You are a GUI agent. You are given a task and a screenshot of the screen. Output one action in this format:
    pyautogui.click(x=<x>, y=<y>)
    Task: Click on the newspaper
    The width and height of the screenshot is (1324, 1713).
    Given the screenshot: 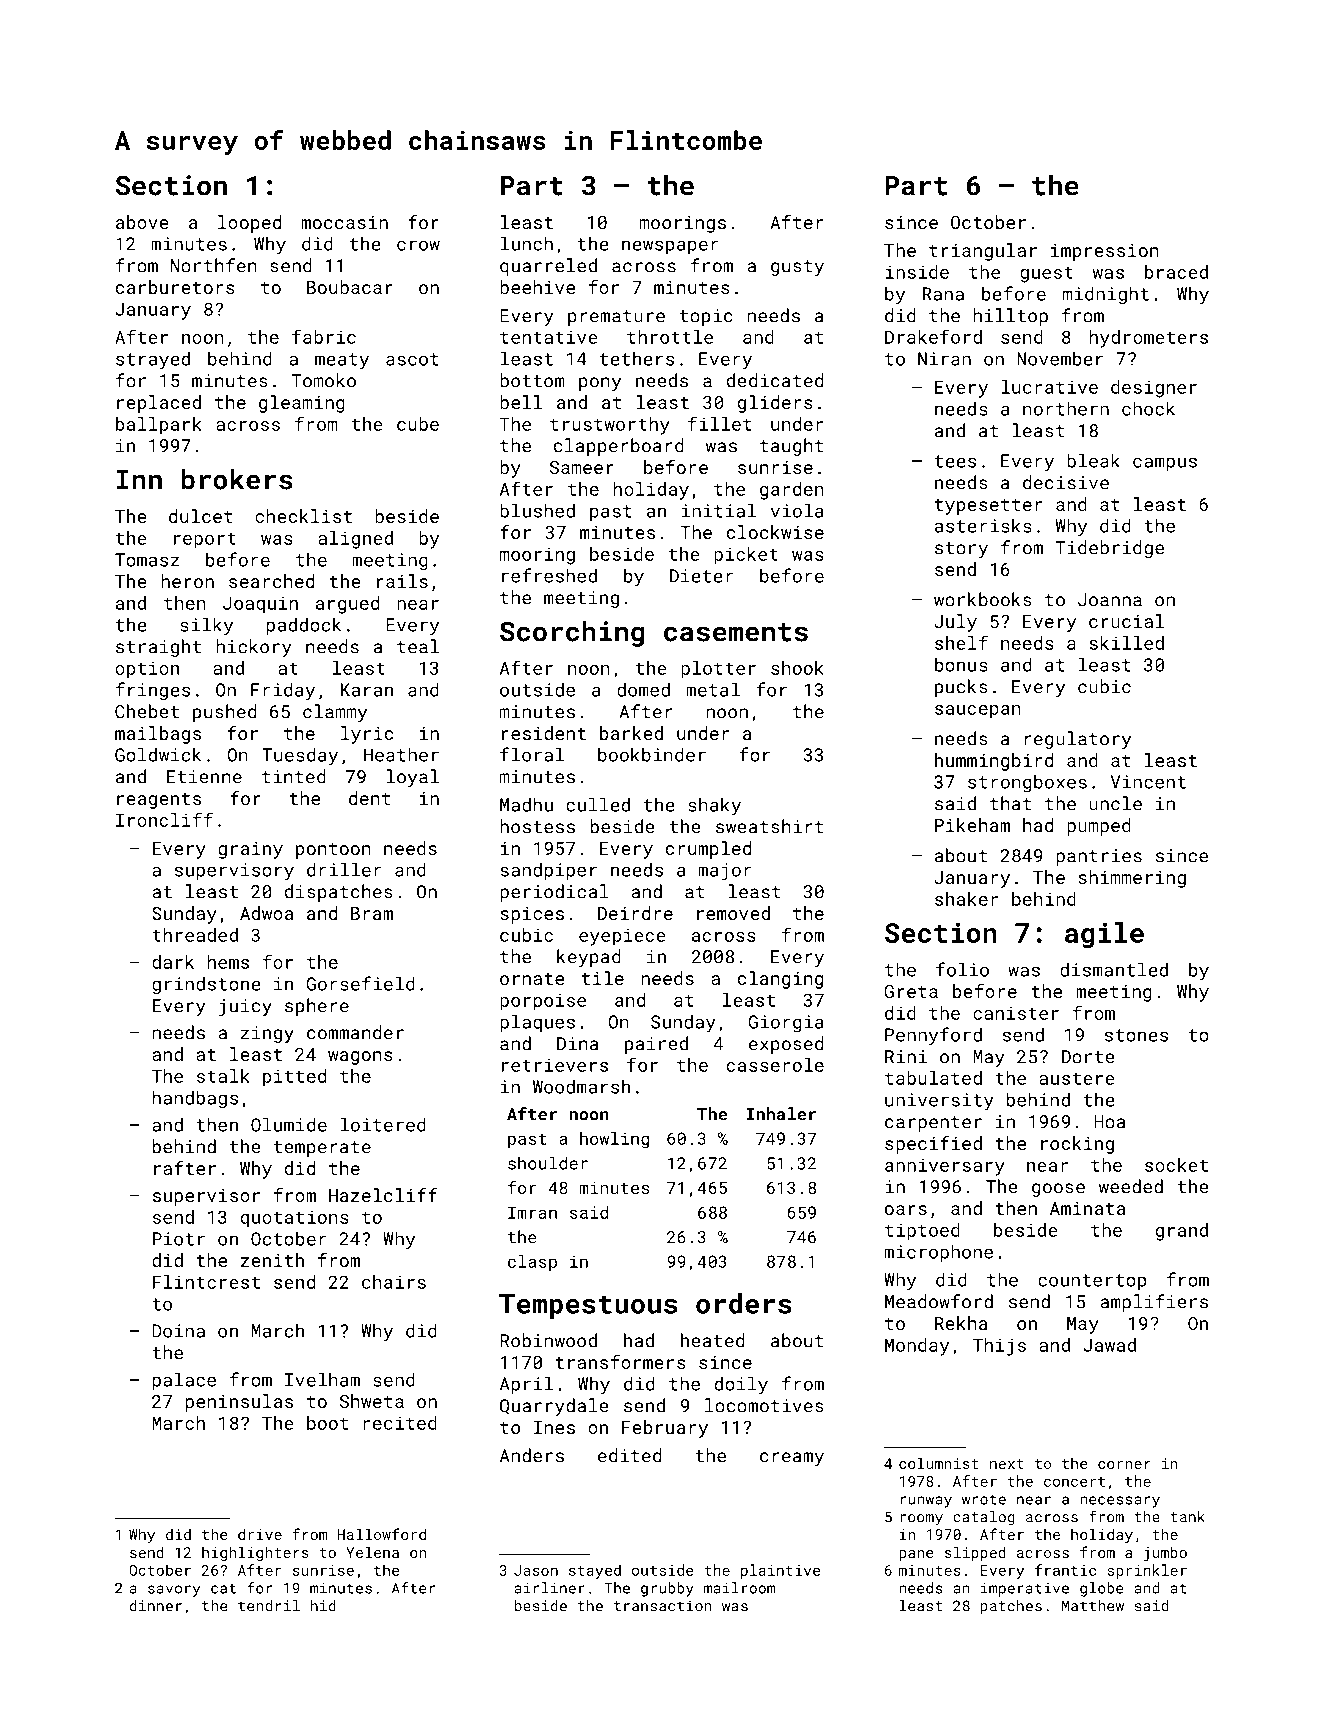 What is the action you would take?
    pyautogui.click(x=670, y=247)
